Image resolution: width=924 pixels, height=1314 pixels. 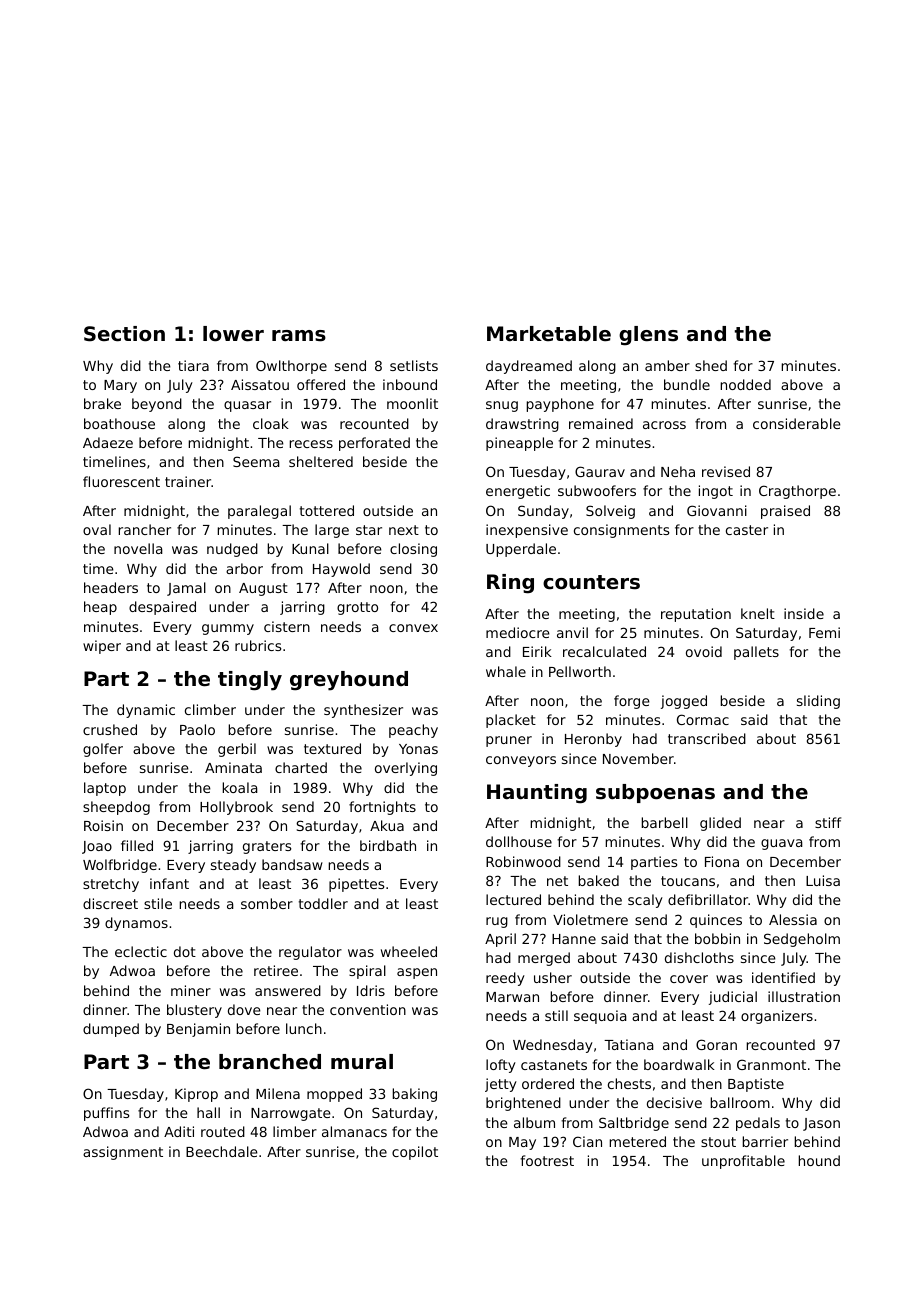 What do you see at coordinates (632, 702) in the screenshot?
I see `forge` at bounding box center [632, 702].
